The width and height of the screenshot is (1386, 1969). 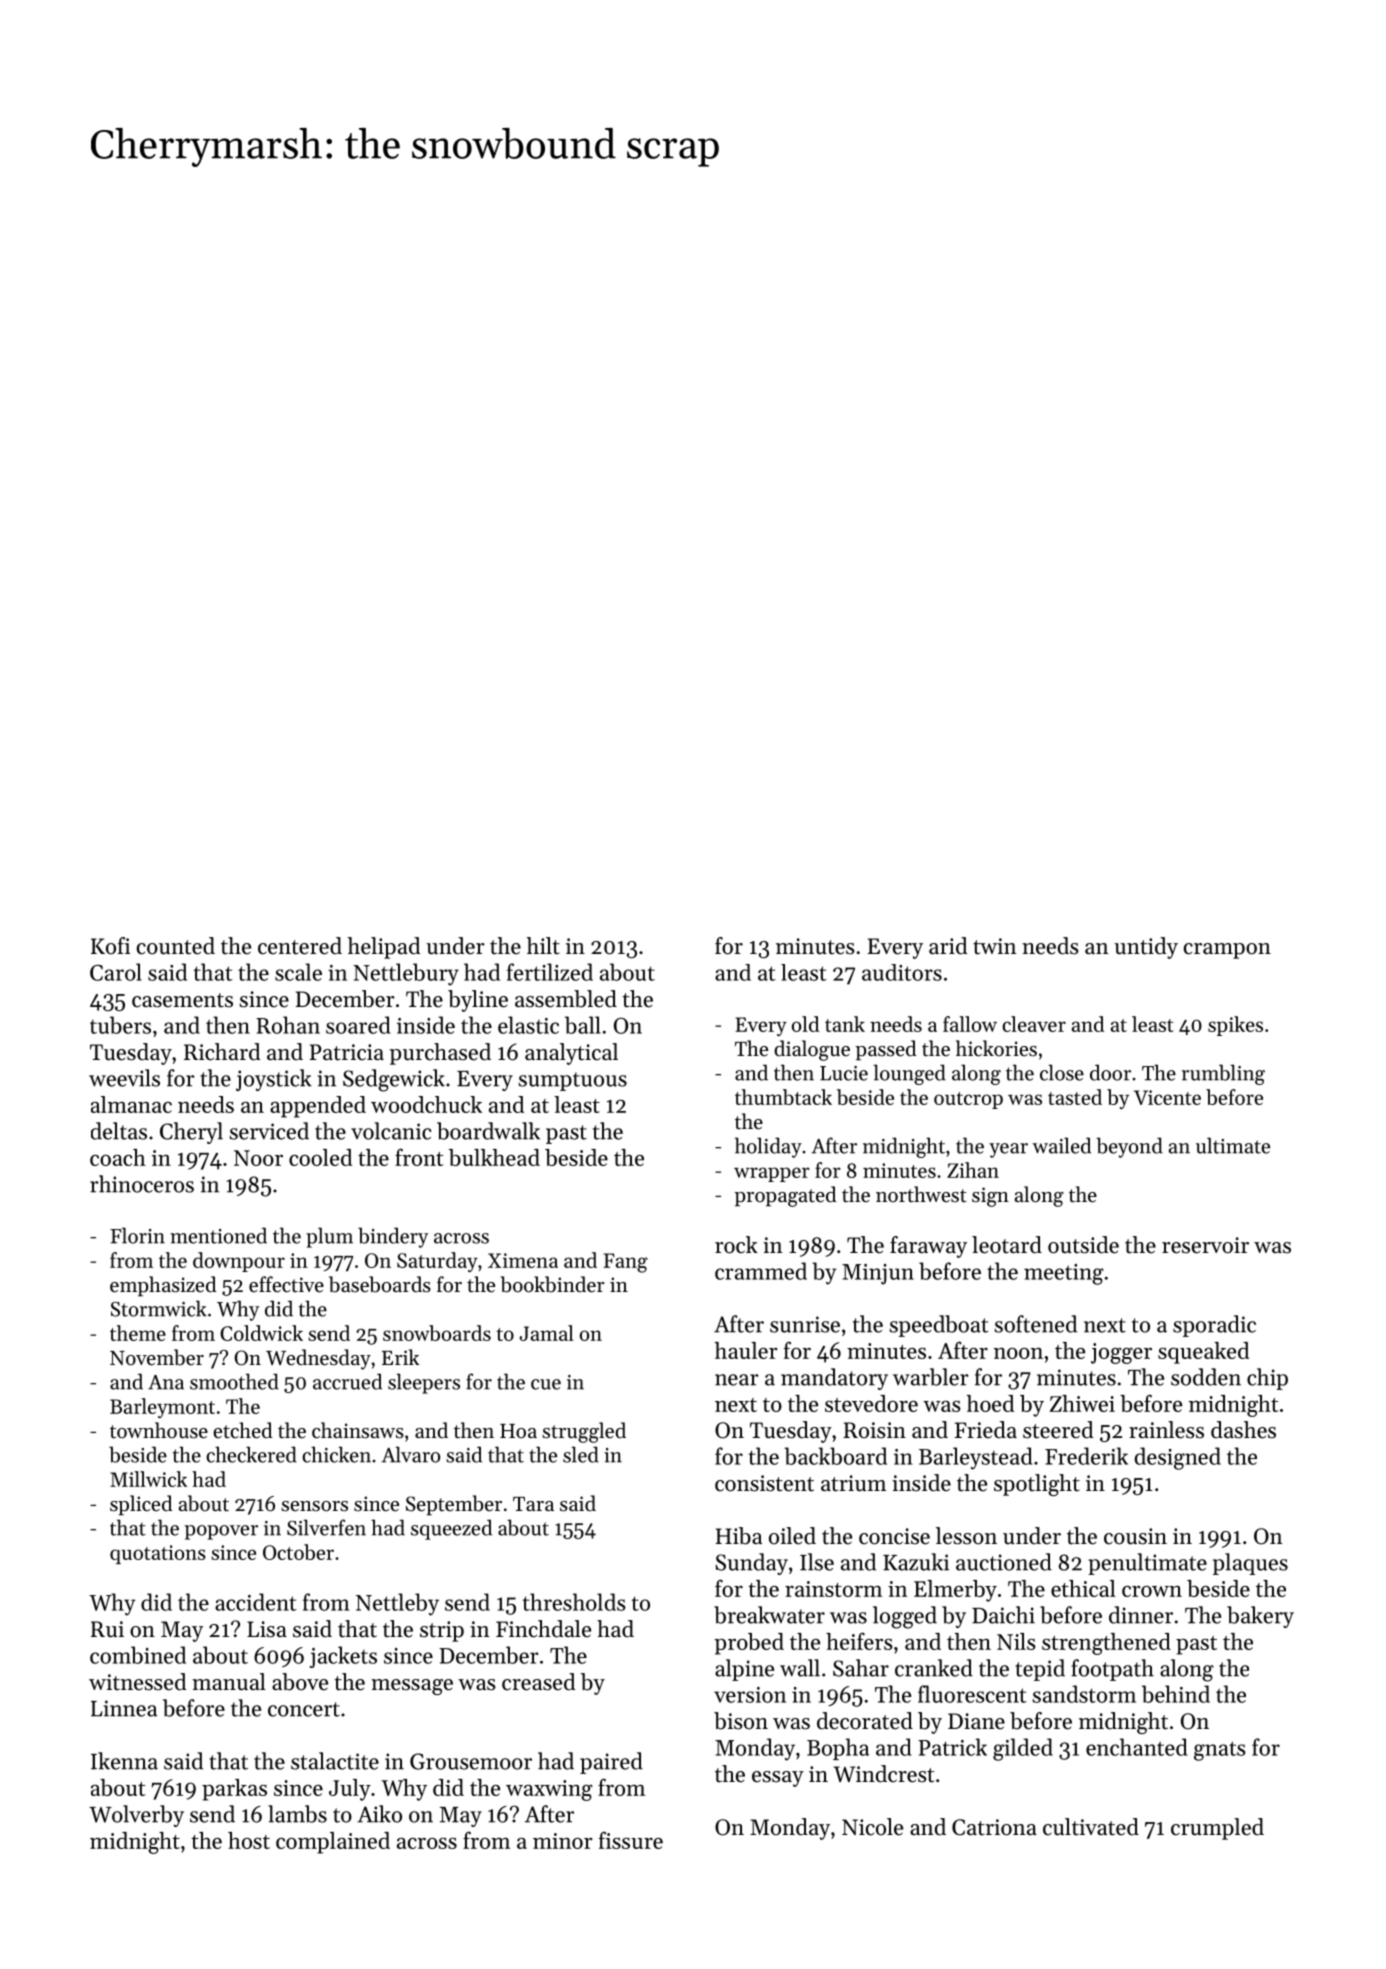 I want to click on hilt, so click(x=543, y=946).
